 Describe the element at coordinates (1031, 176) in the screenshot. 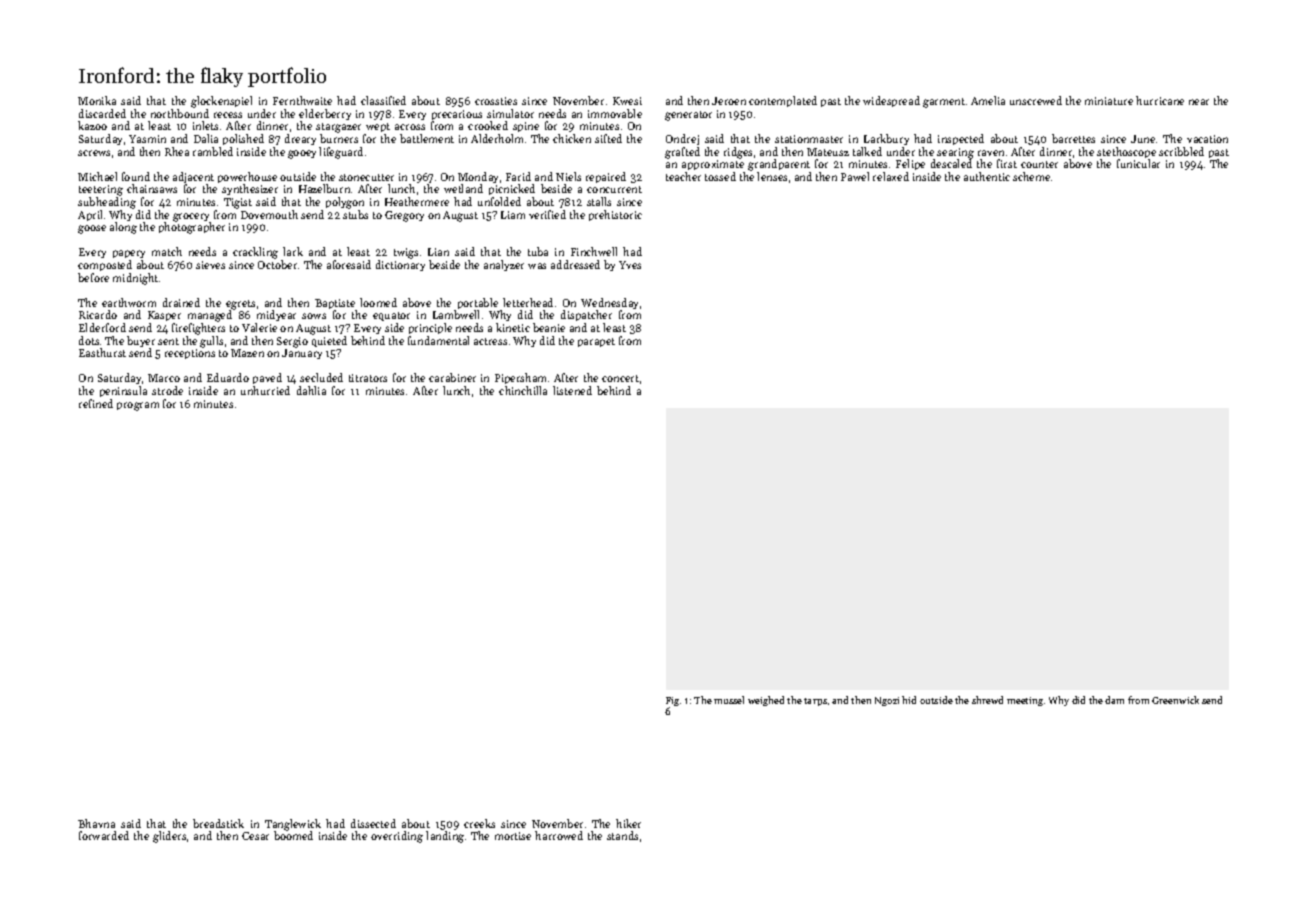

I see `scheme` at that location.
